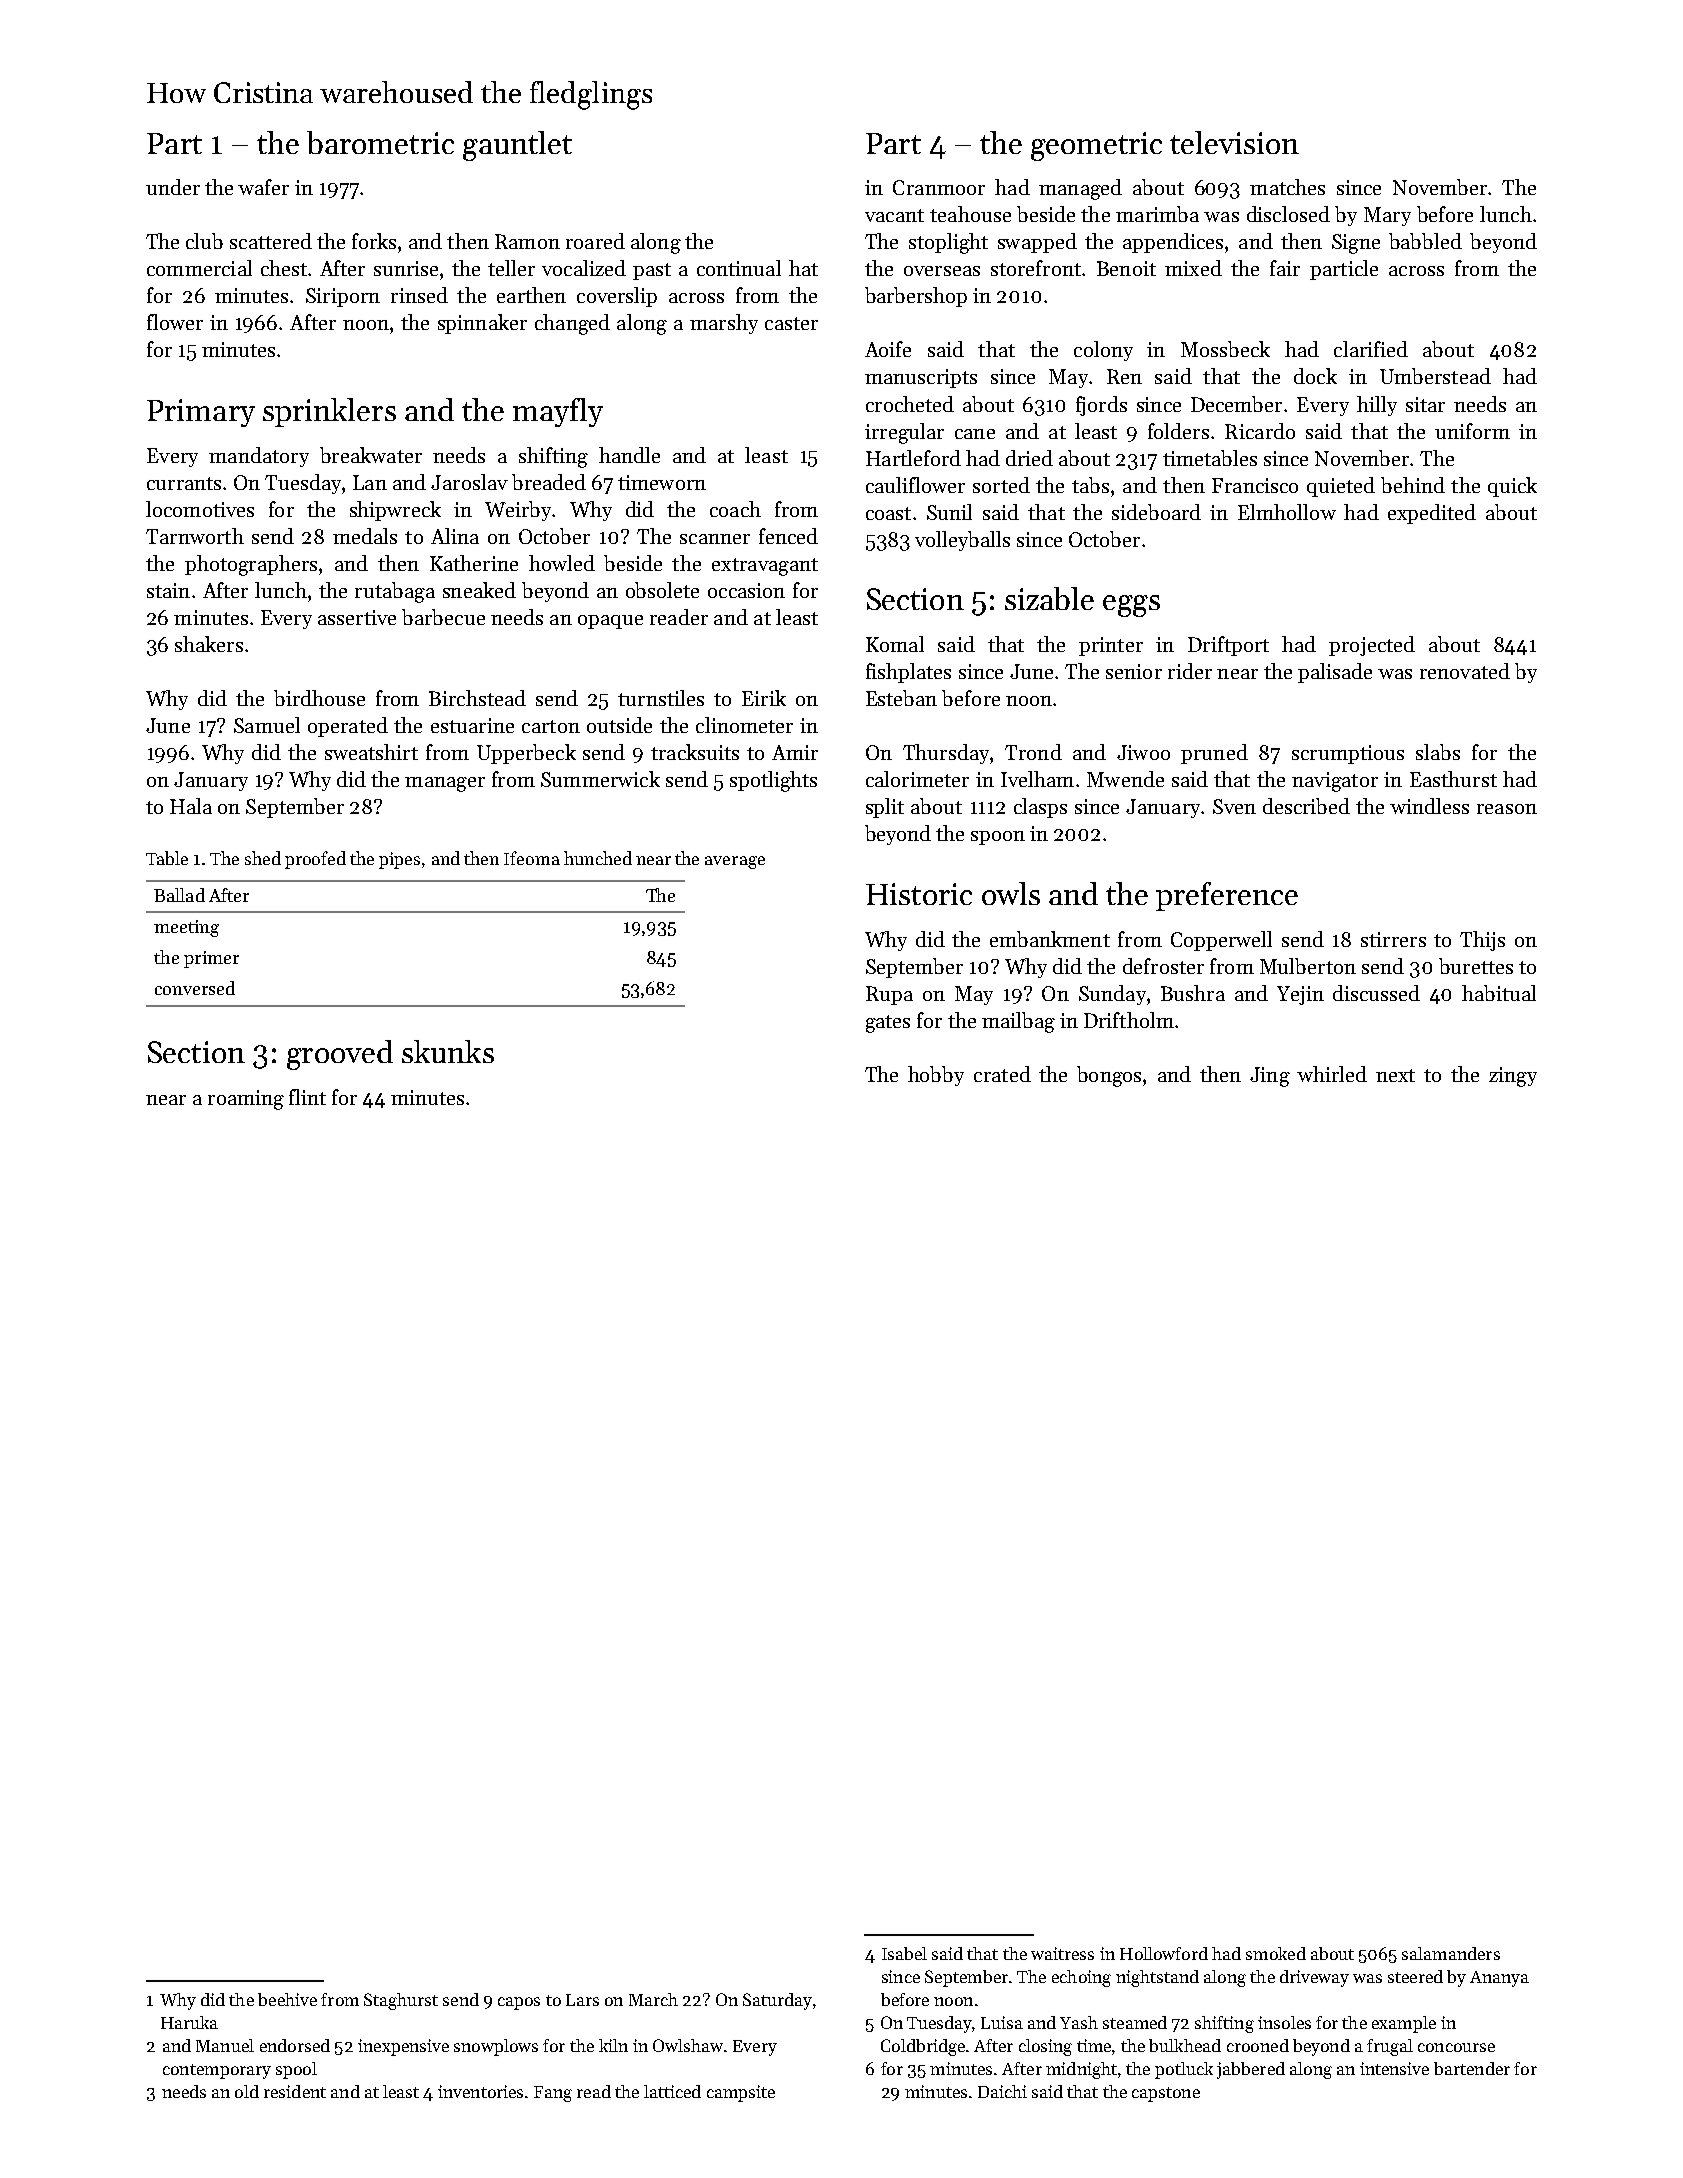 The width and height of the screenshot is (1683, 2178). I want to click on hobby, so click(936, 1076).
